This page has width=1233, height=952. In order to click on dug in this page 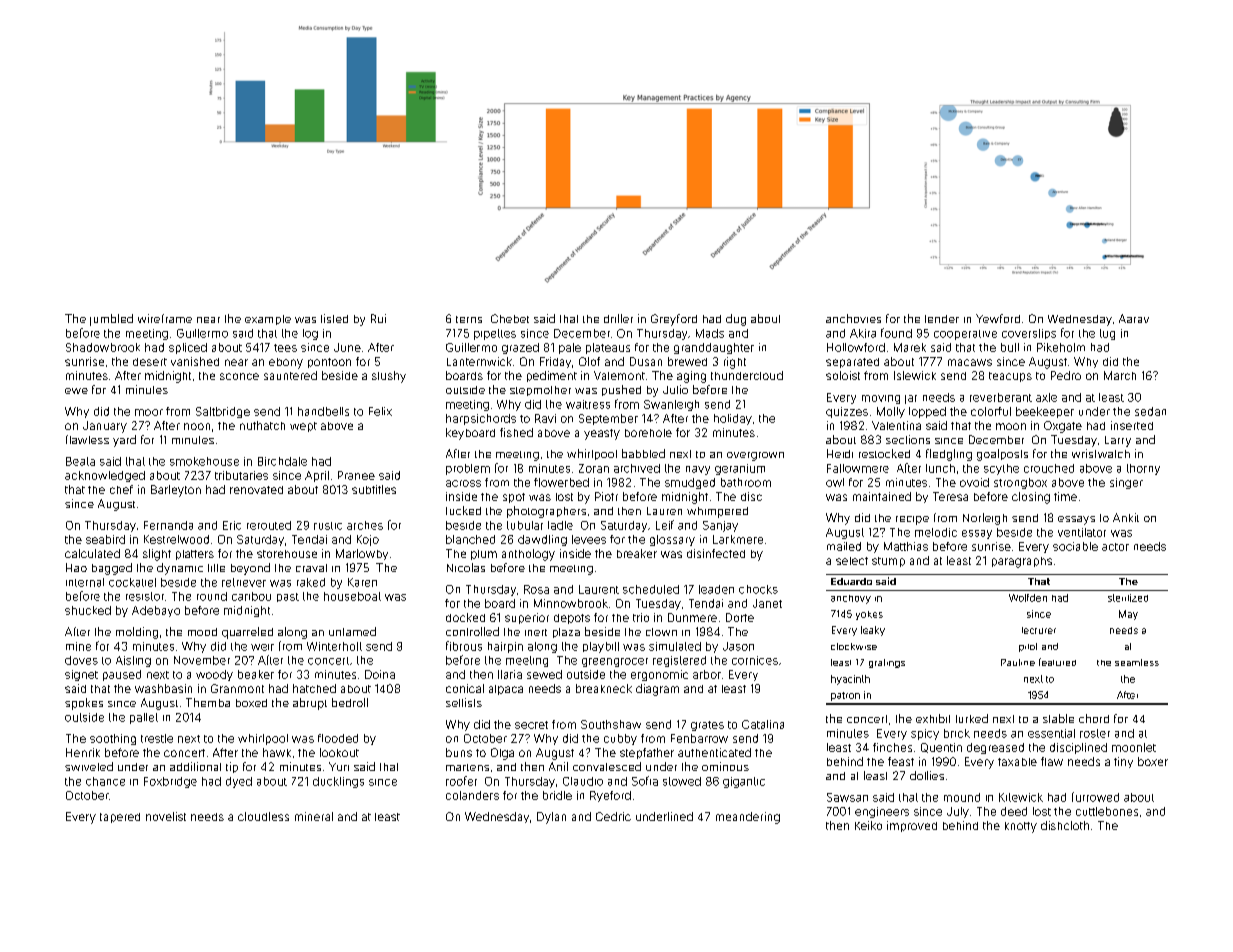, I will do `click(736, 320)`.
